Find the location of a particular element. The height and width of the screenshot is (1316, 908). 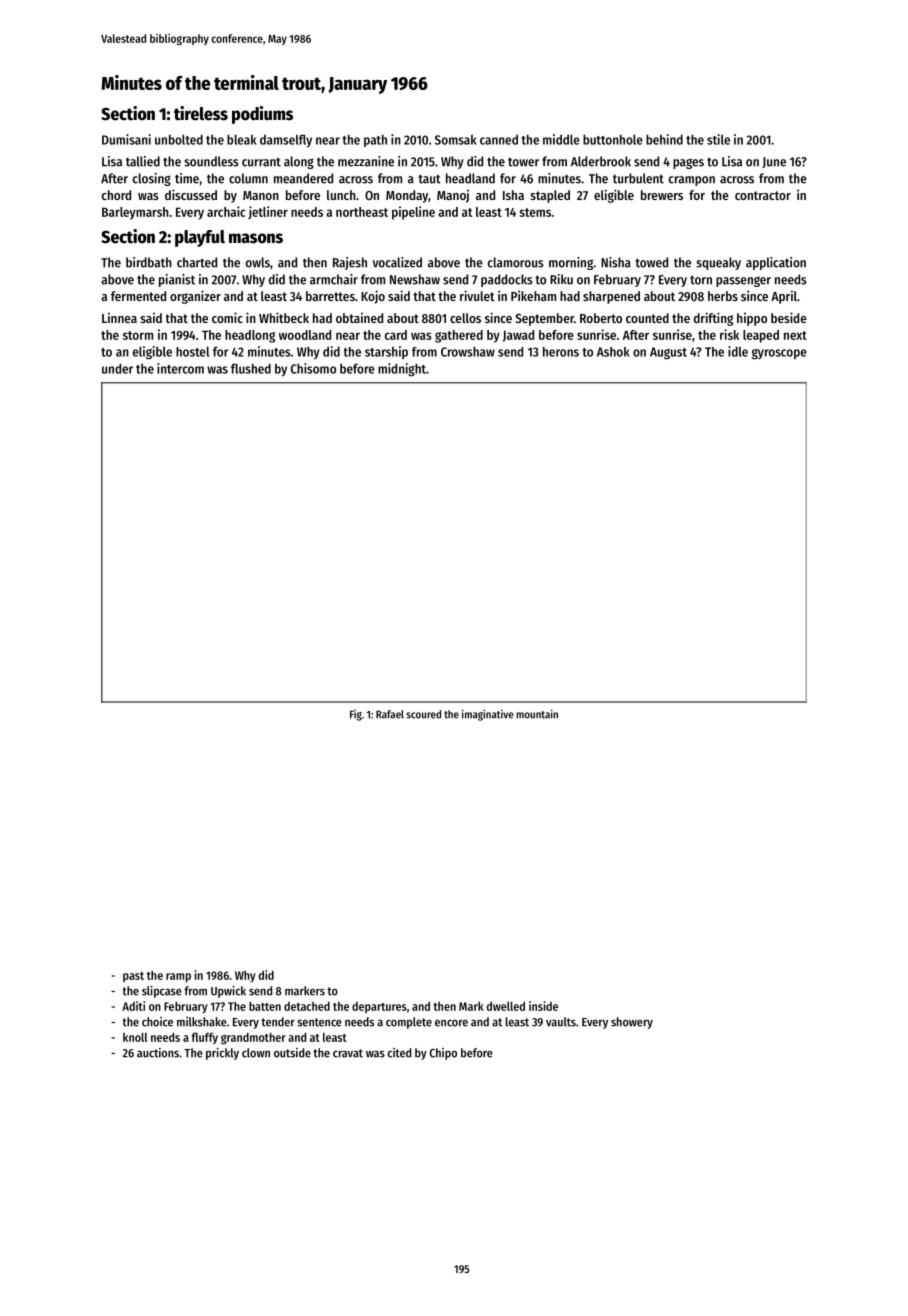

knoll is located at coordinates (135, 1037).
